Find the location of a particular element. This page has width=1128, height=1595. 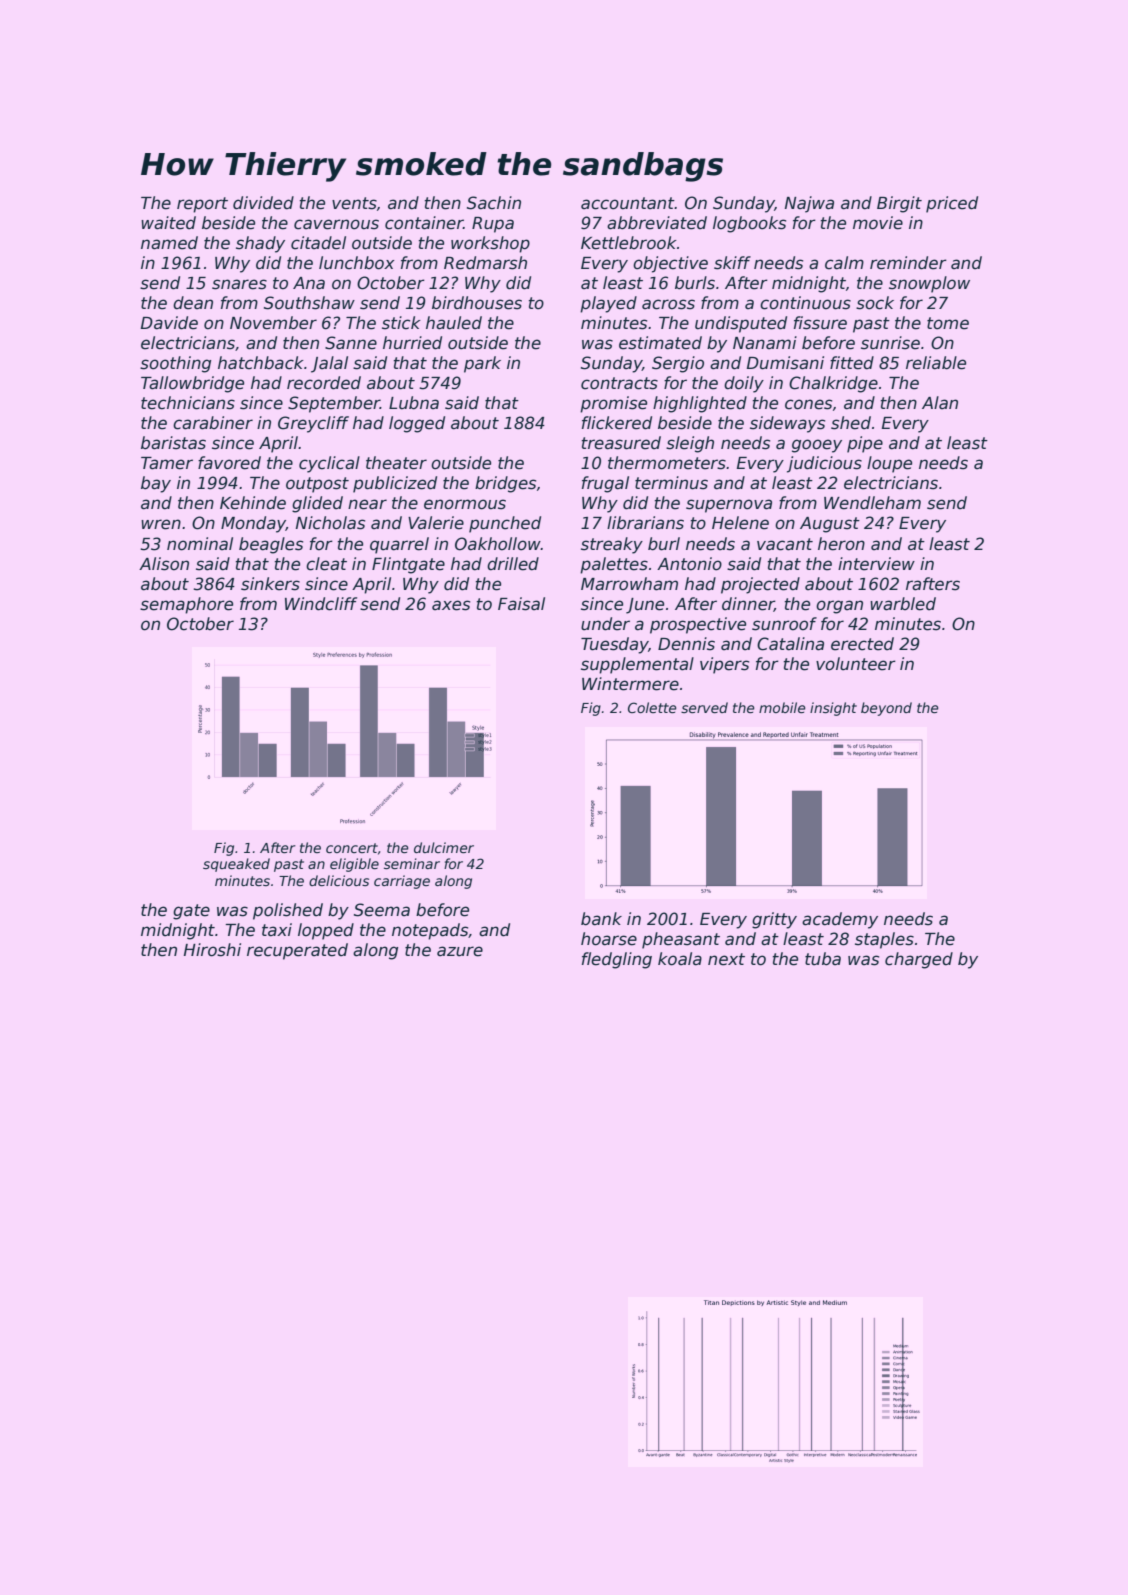

played is located at coordinates (608, 304).
